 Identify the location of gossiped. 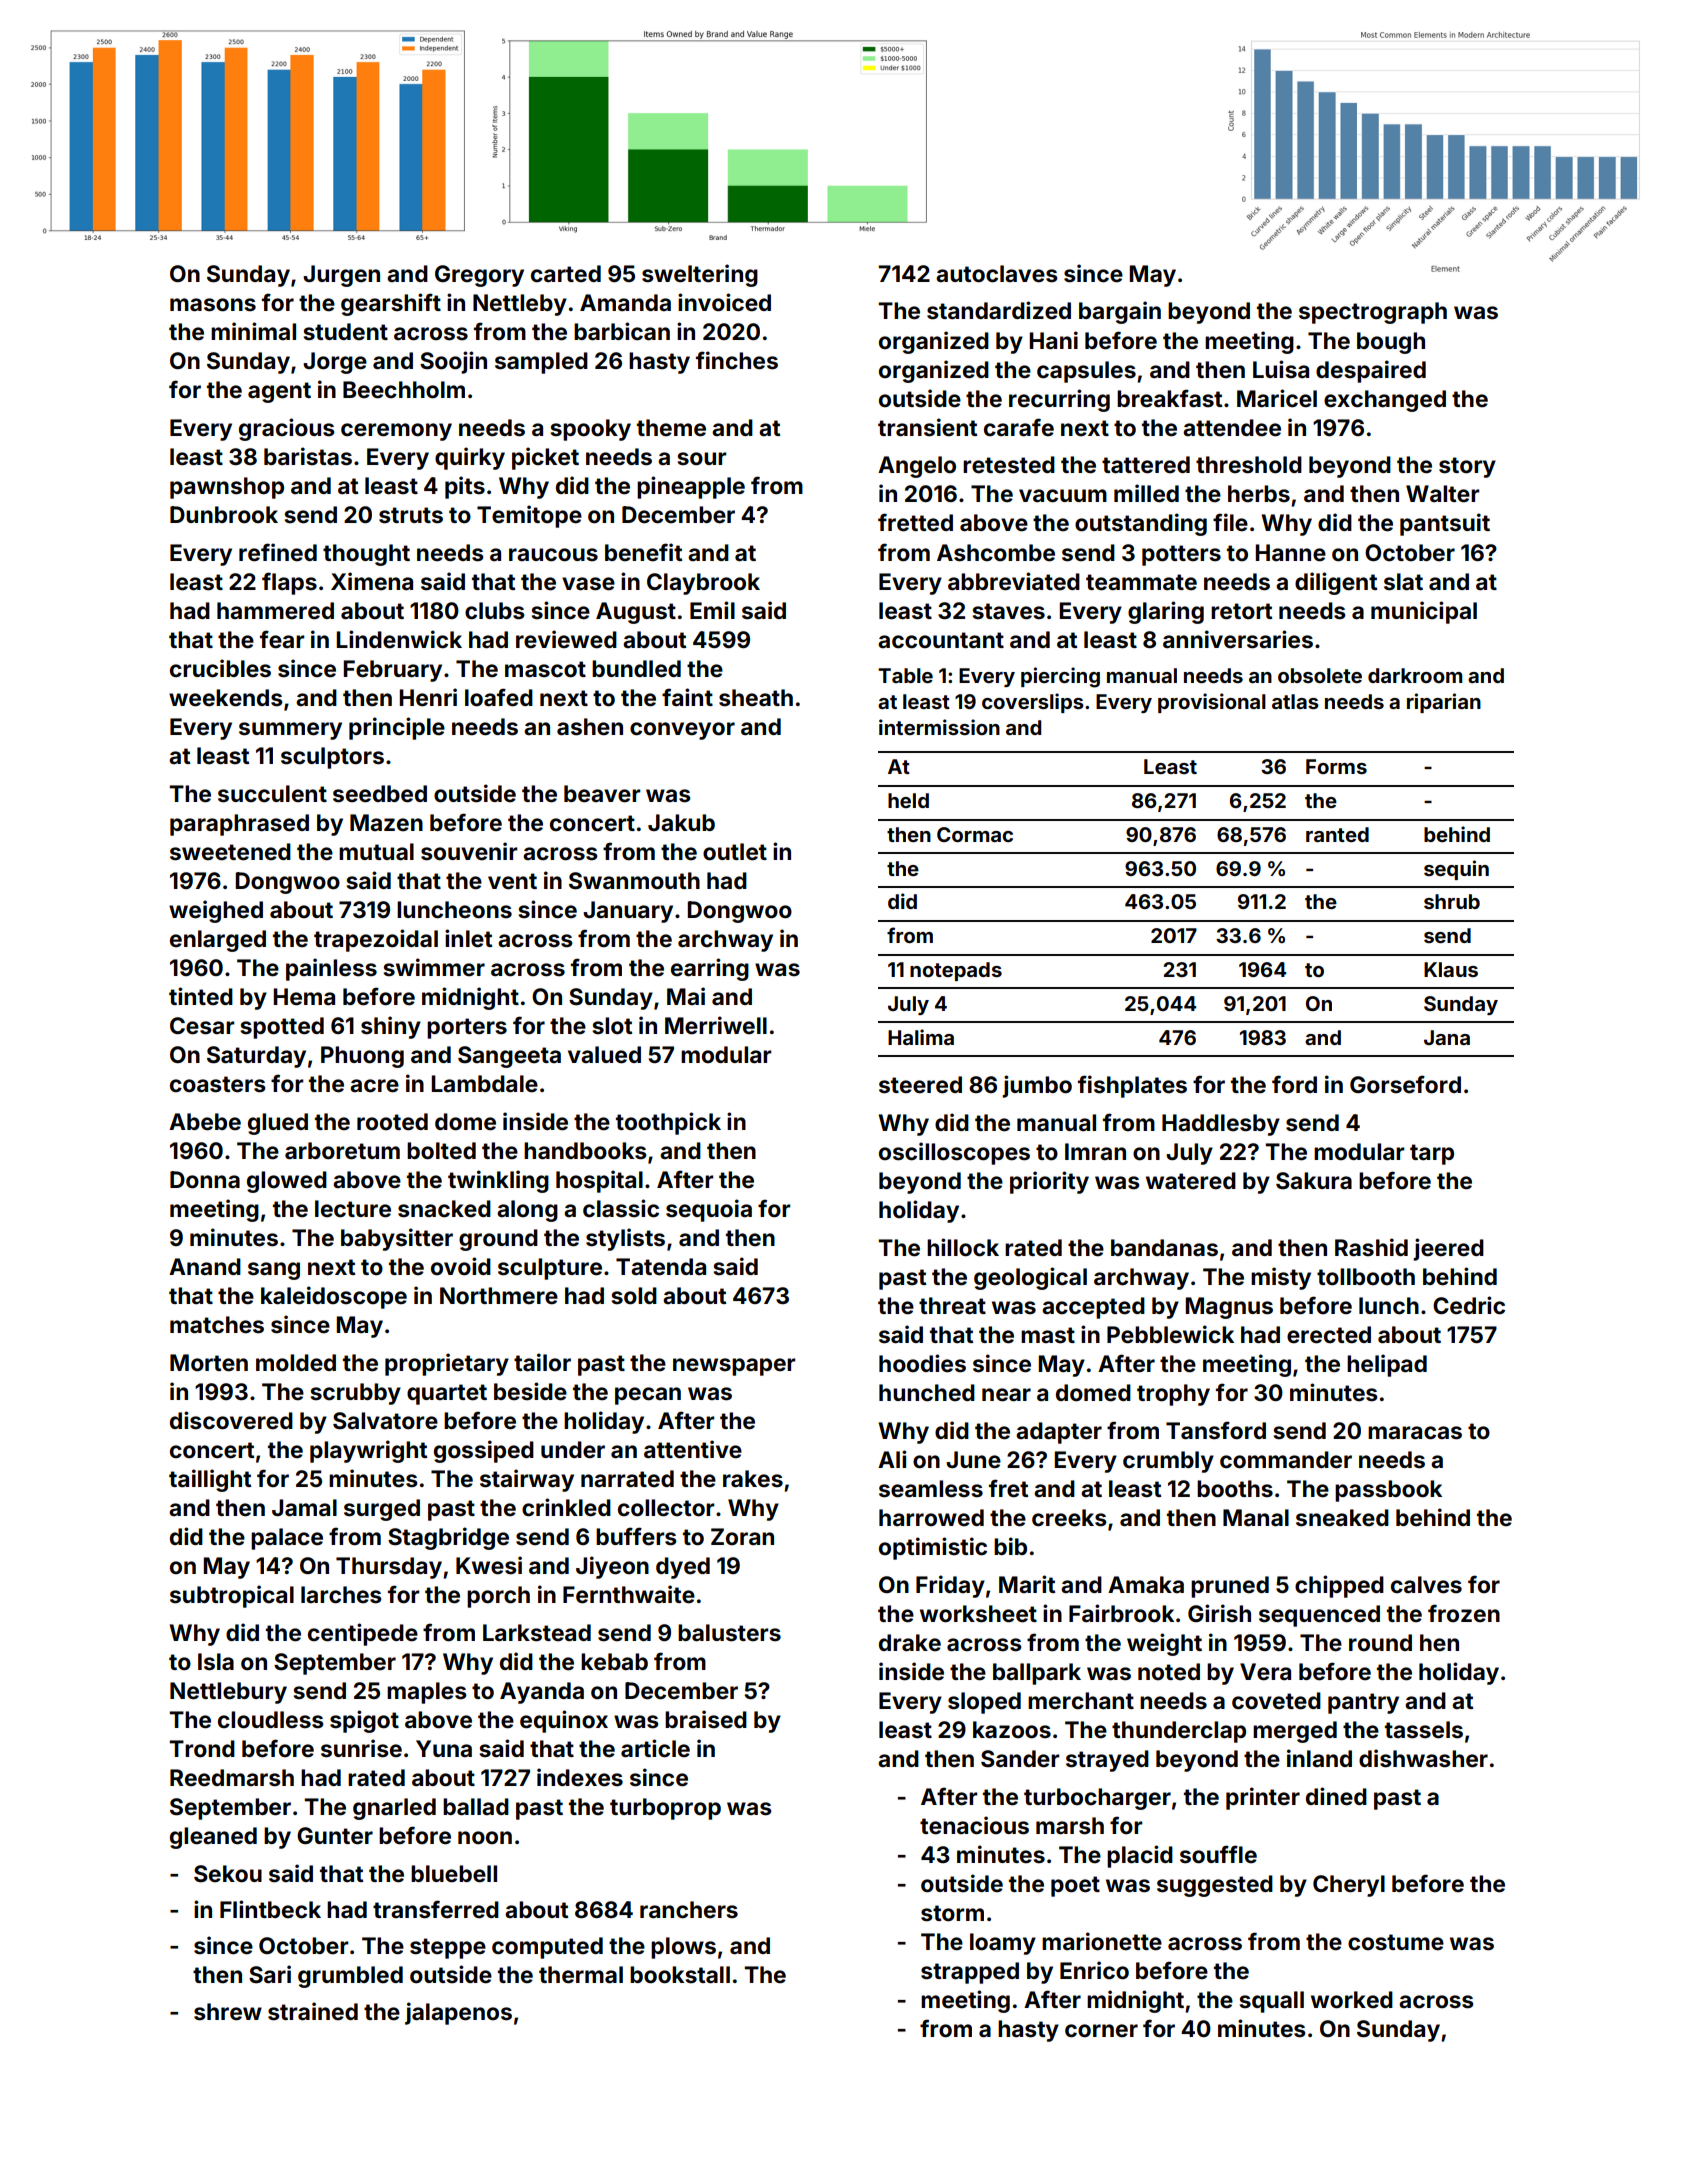
(484, 1451).
